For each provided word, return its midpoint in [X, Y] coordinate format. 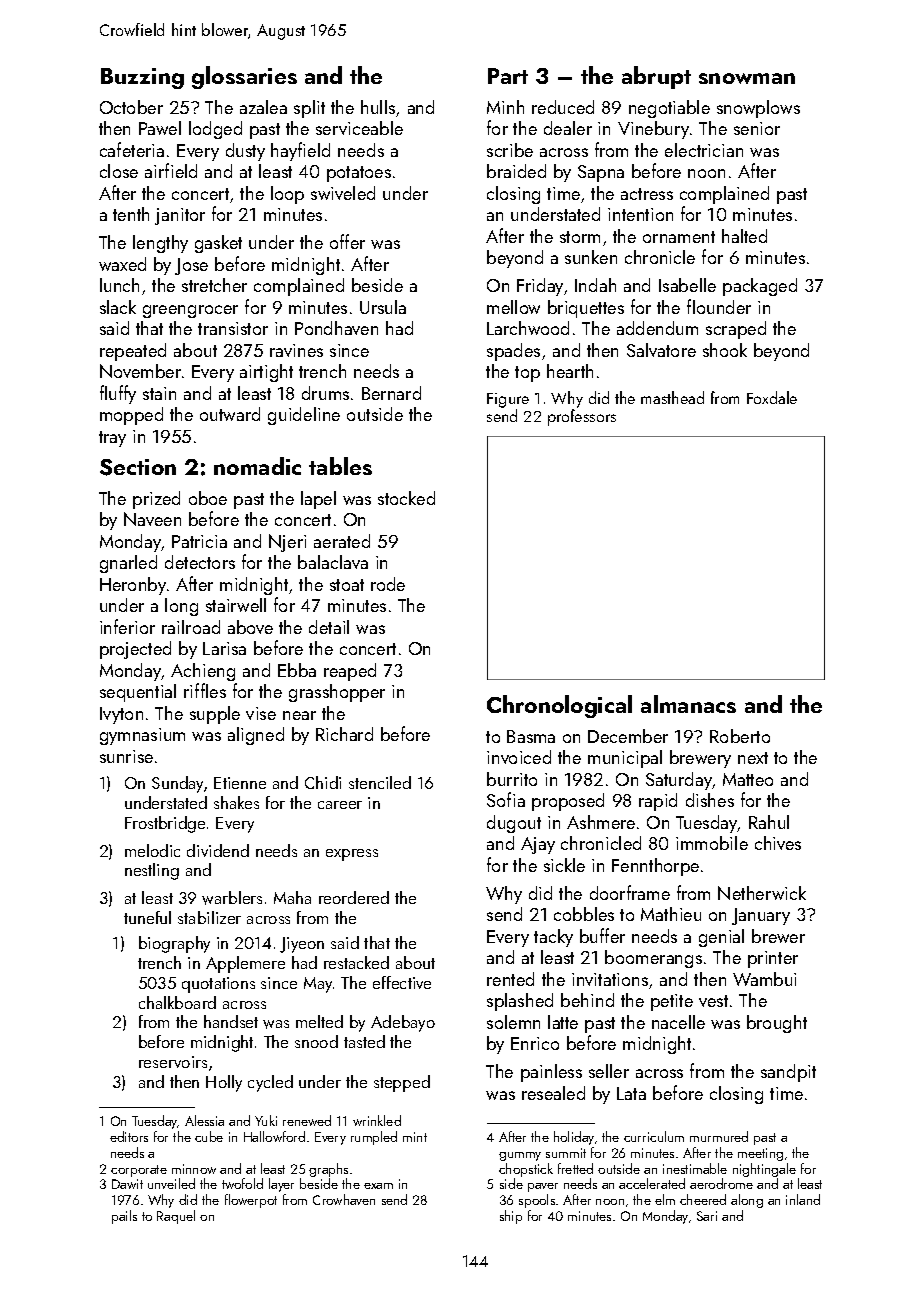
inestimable [695, 1168]
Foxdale [772, 397]
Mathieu [671, 914]
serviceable [359, 128]
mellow [513, 307]
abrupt [656, 77]
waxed [122, 264]
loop [287, 195]
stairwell [236, 605]
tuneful [147, 917]
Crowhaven [344, 1199]
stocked [406, 498]
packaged [760, 287]
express [352, 855]
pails [124, 1217]
